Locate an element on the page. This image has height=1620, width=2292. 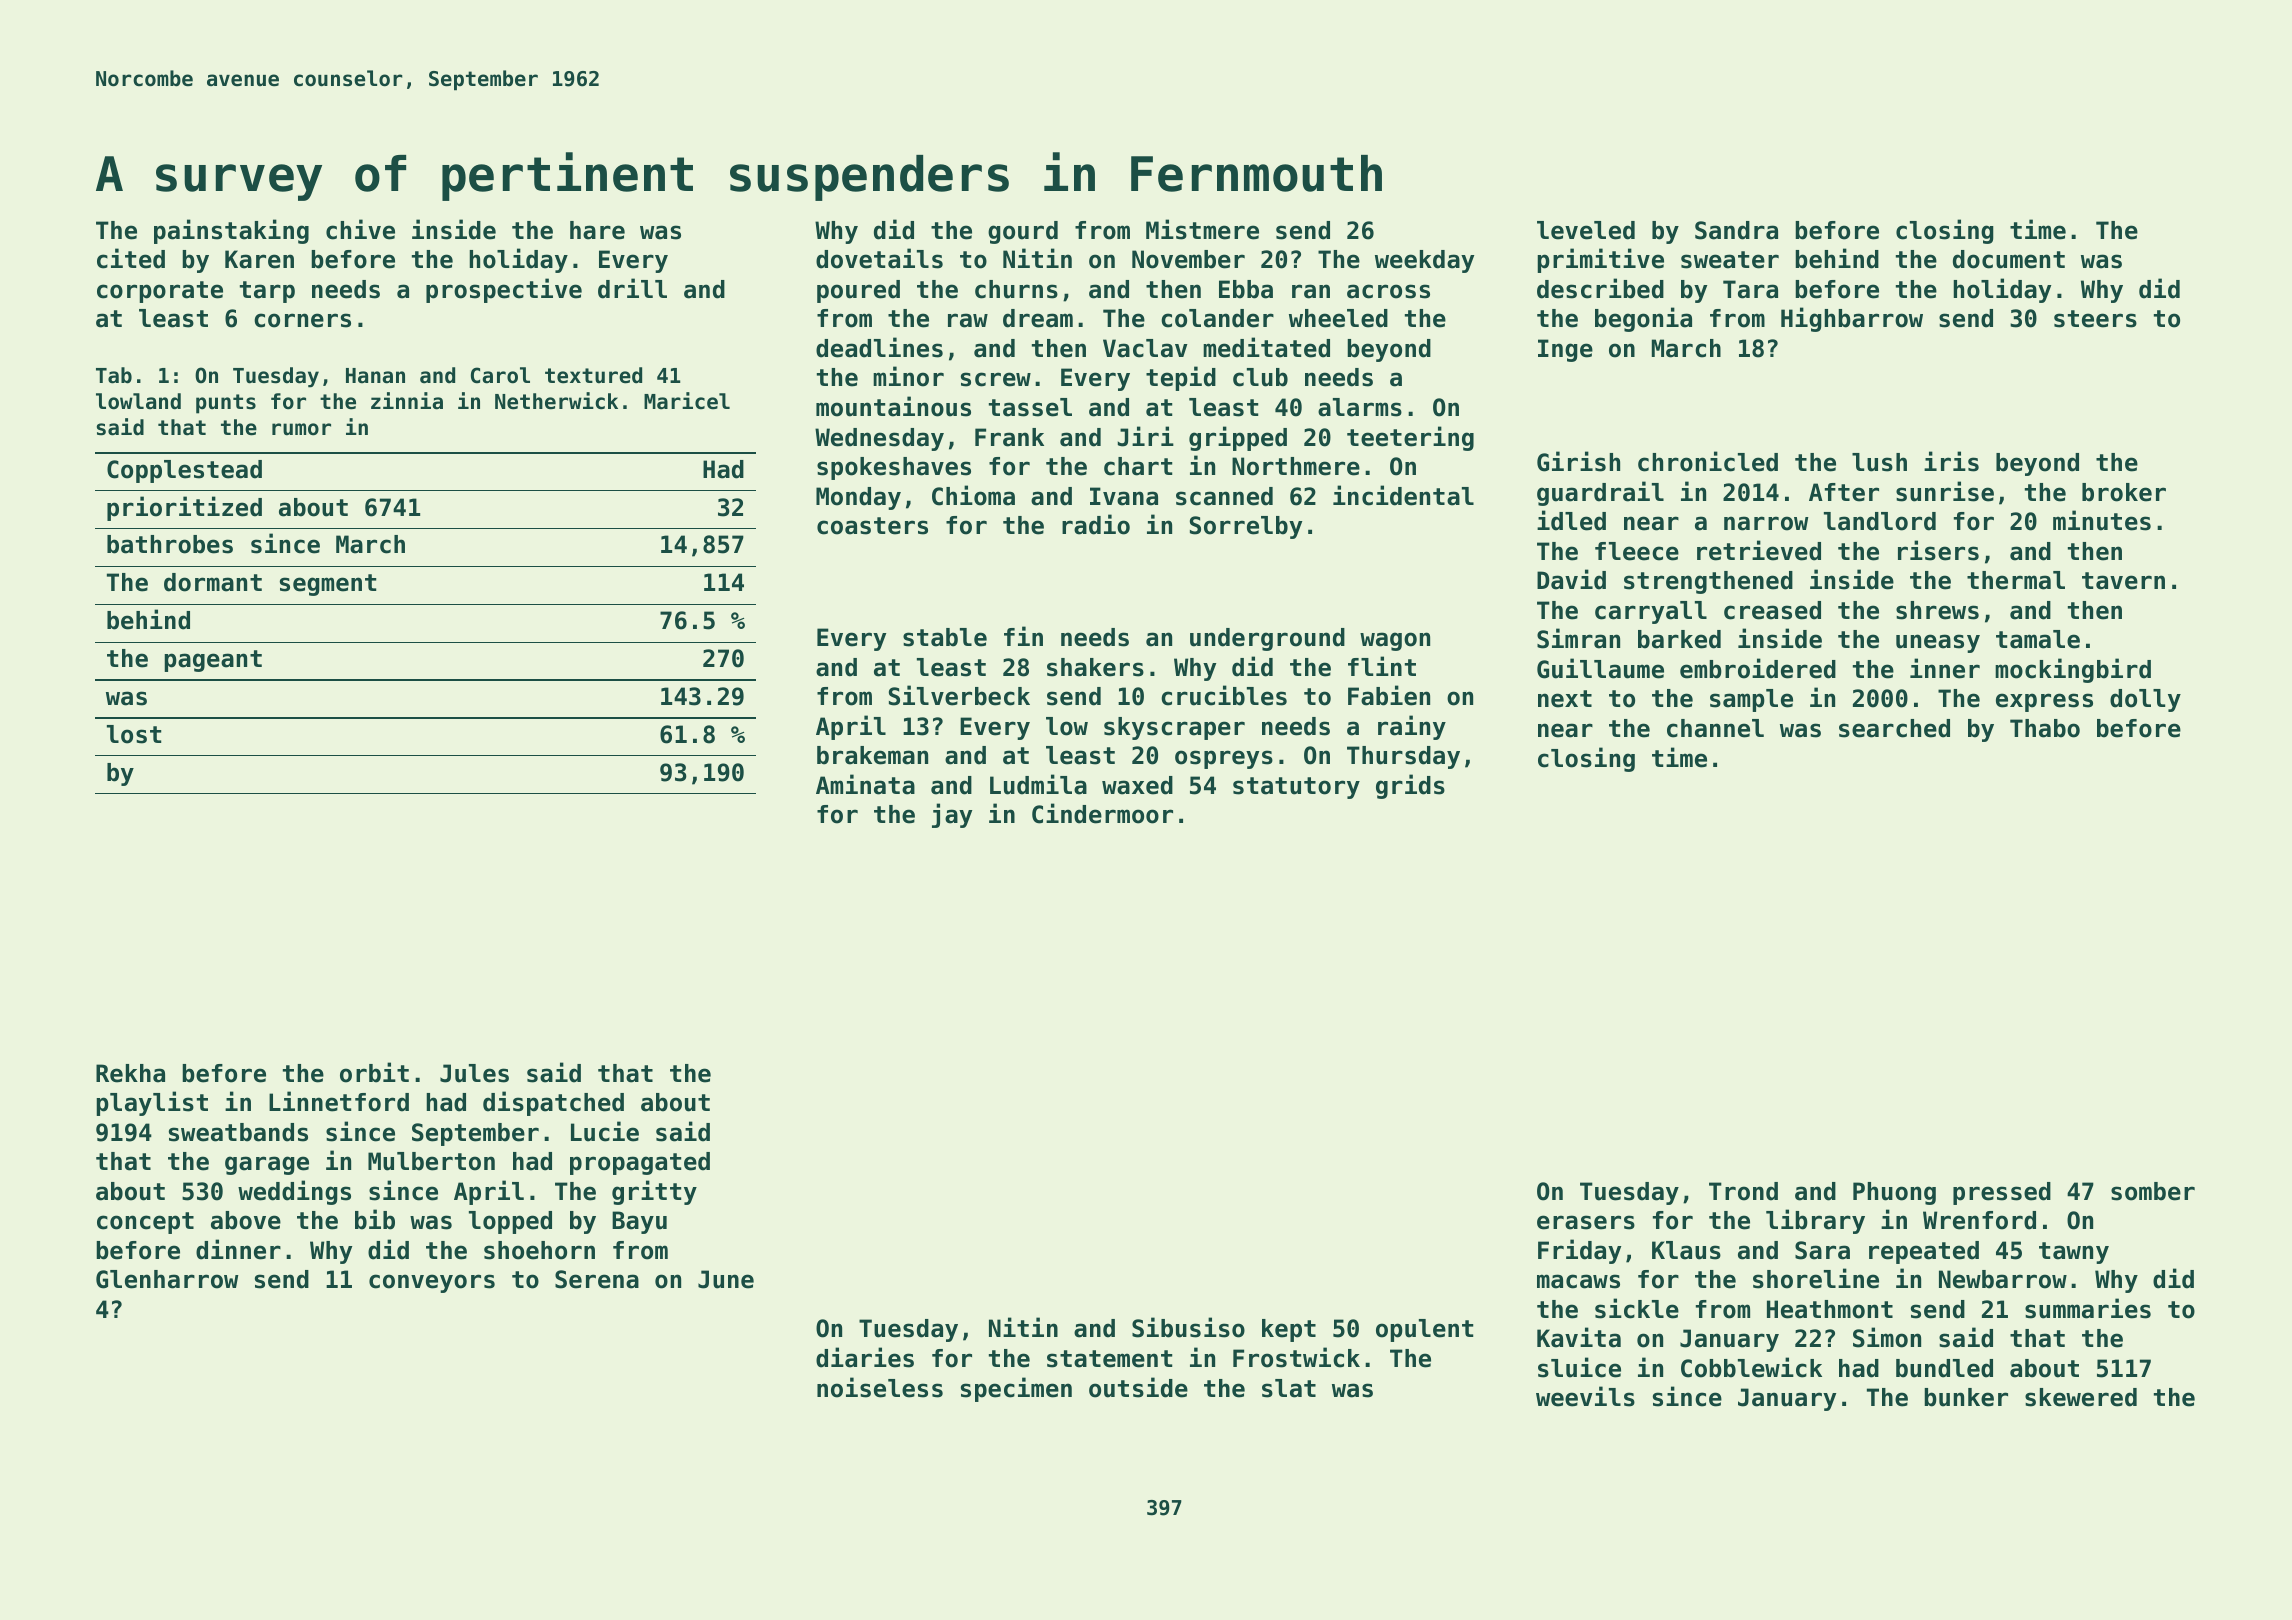
bunker is located at coordinates (1966, 1397).
